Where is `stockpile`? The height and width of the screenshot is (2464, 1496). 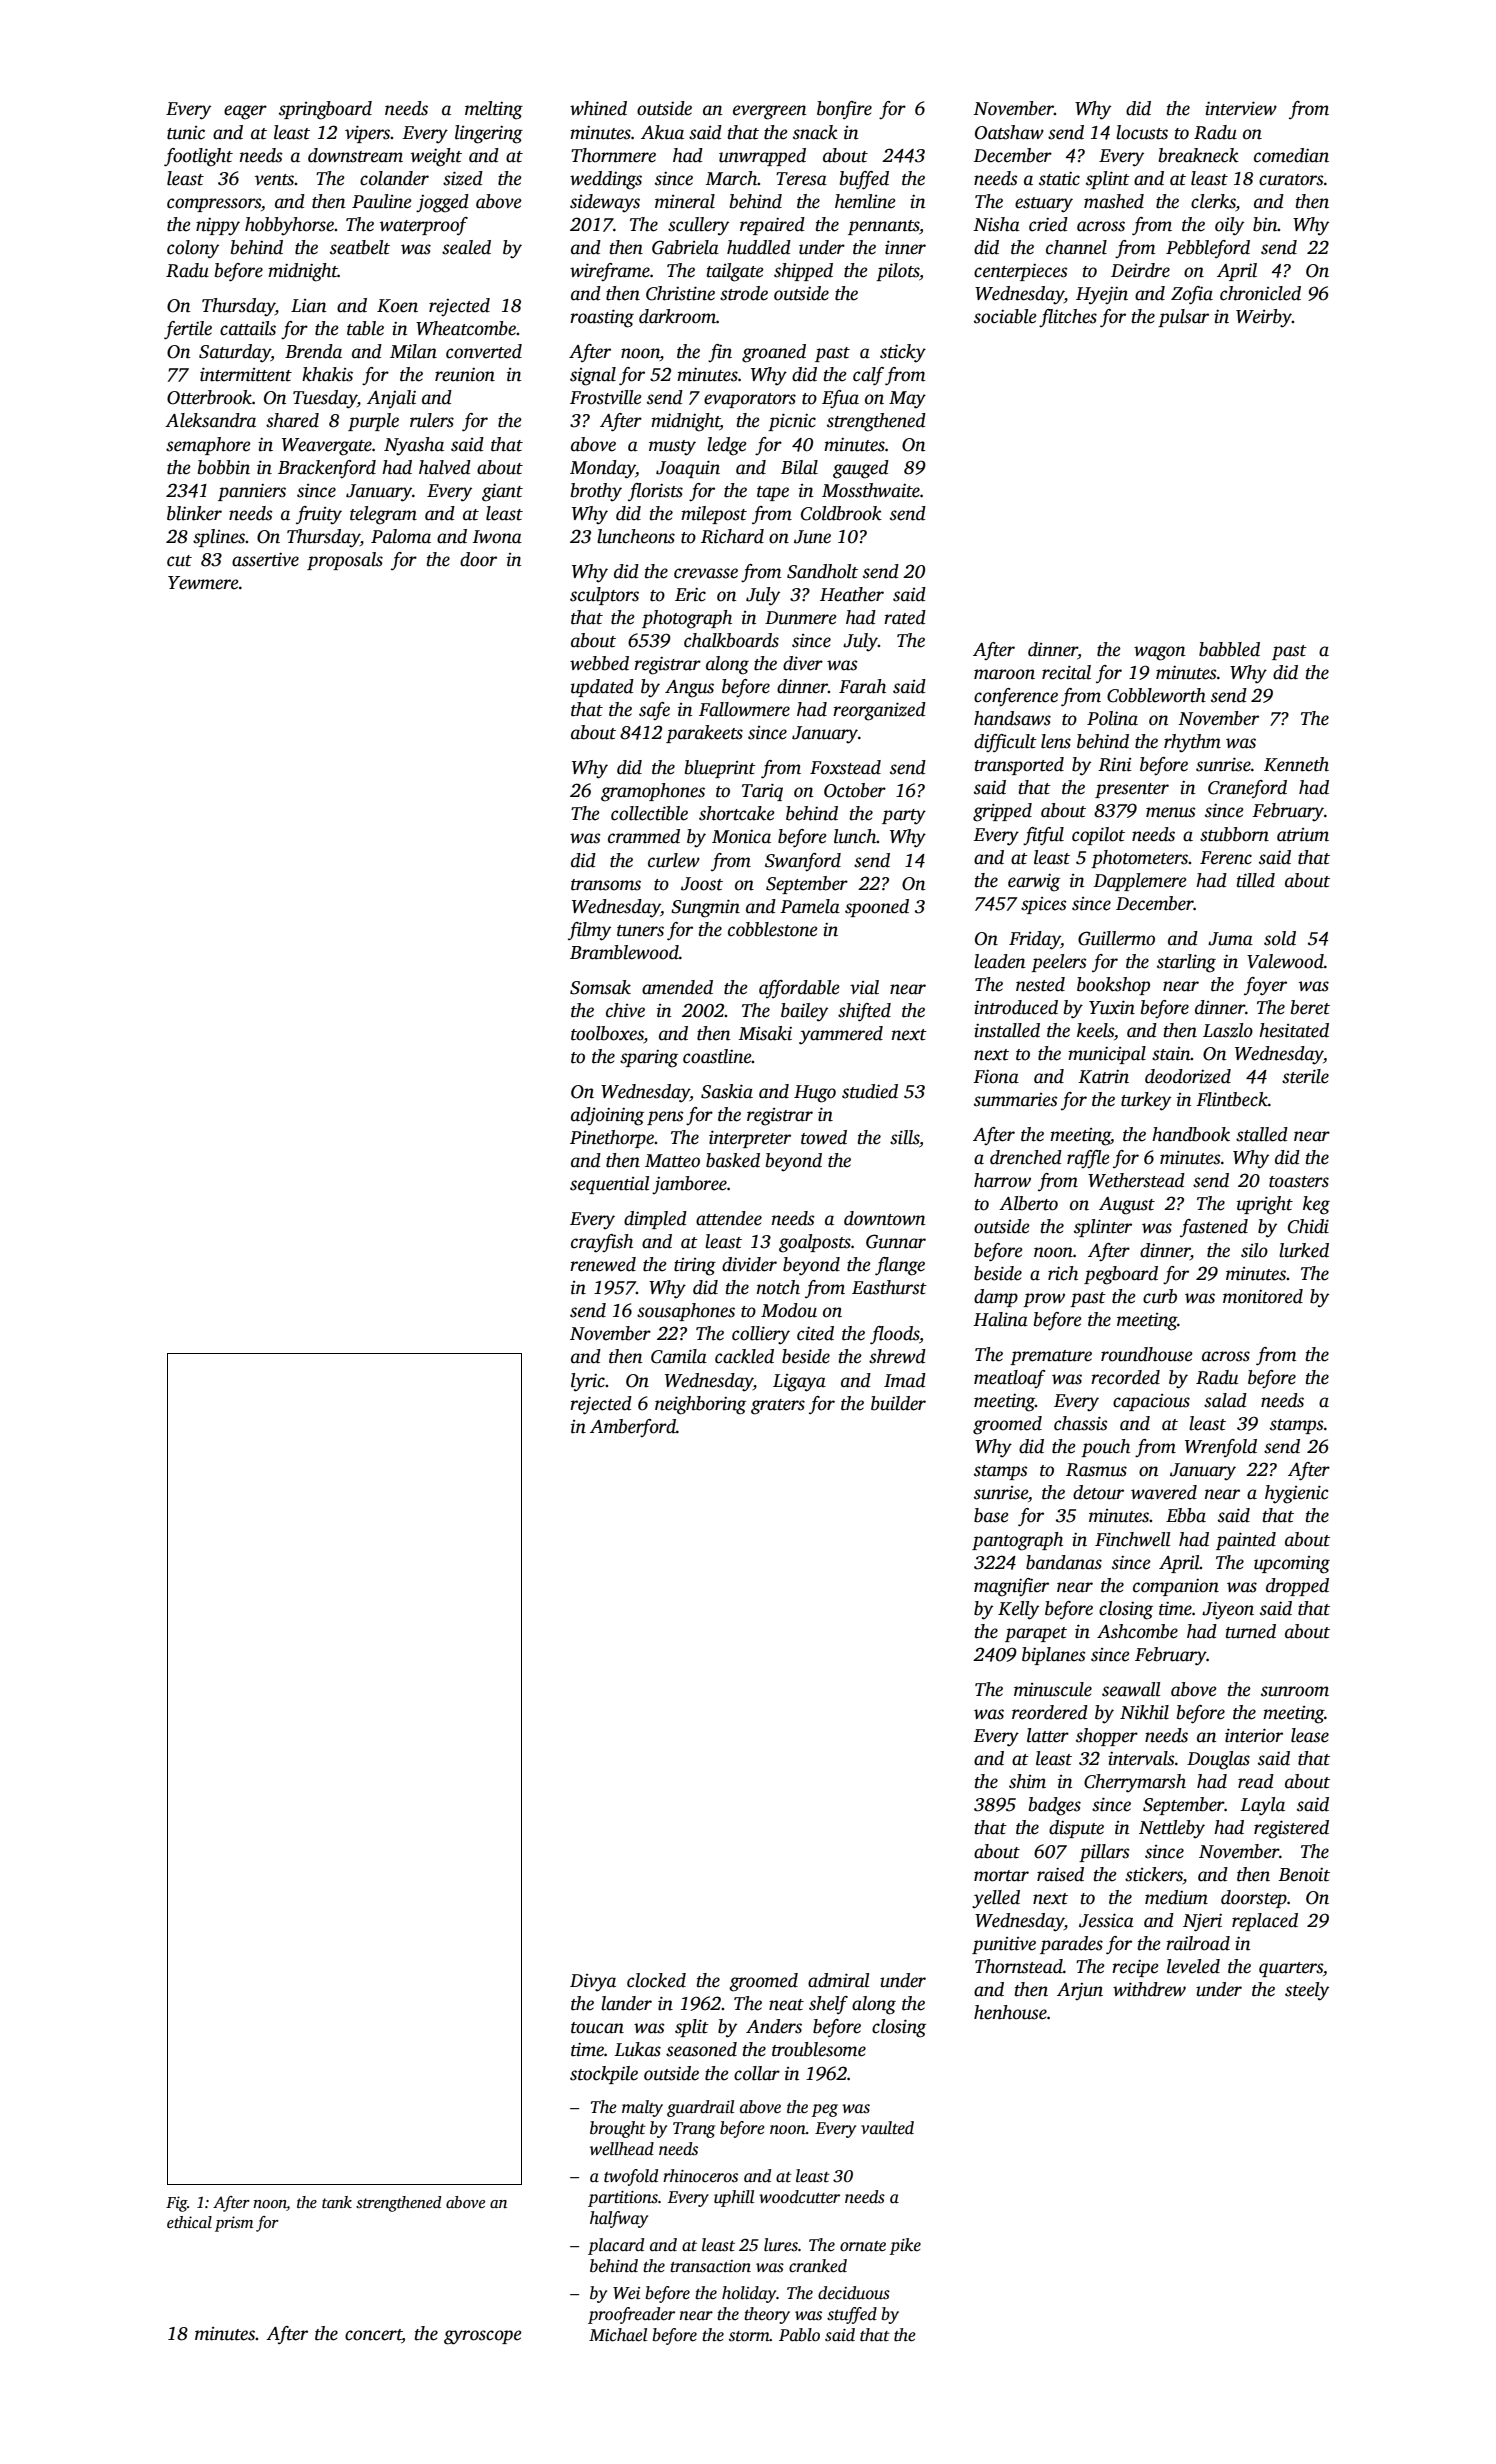
stockpile is located at coordinates (604, 2075).
